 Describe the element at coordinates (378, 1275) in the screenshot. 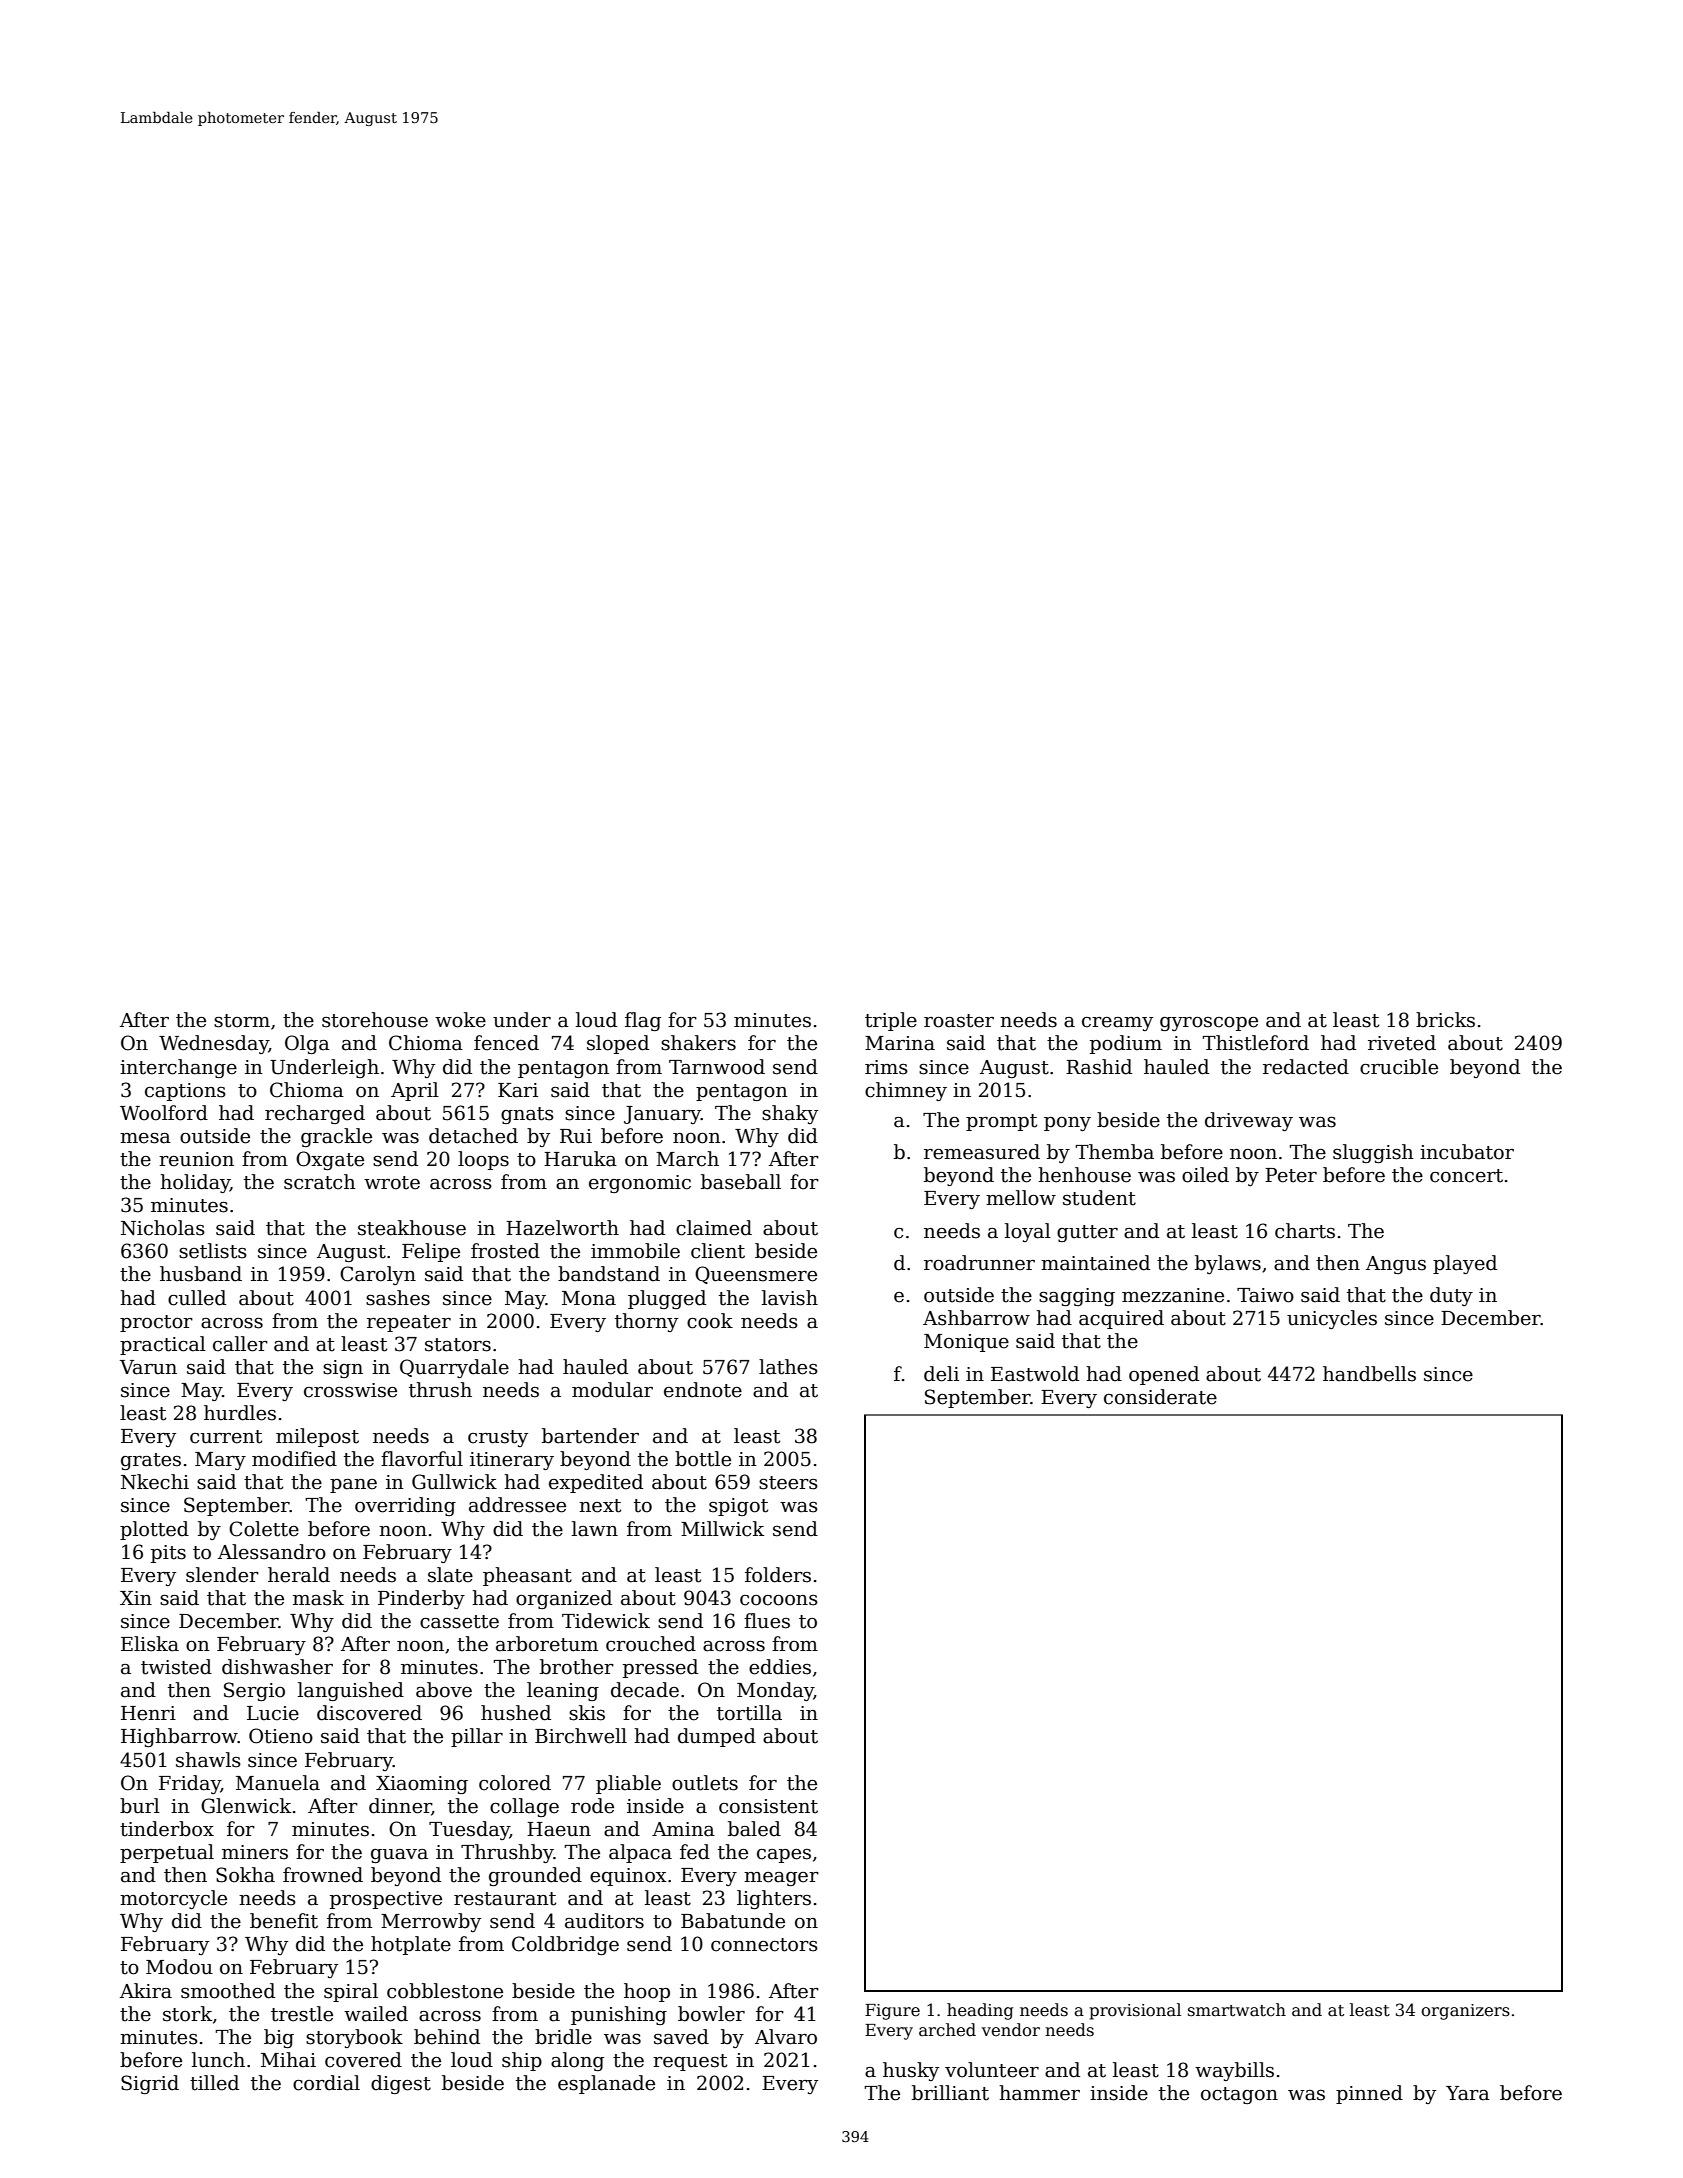

I see `Carolyn` at that location.
